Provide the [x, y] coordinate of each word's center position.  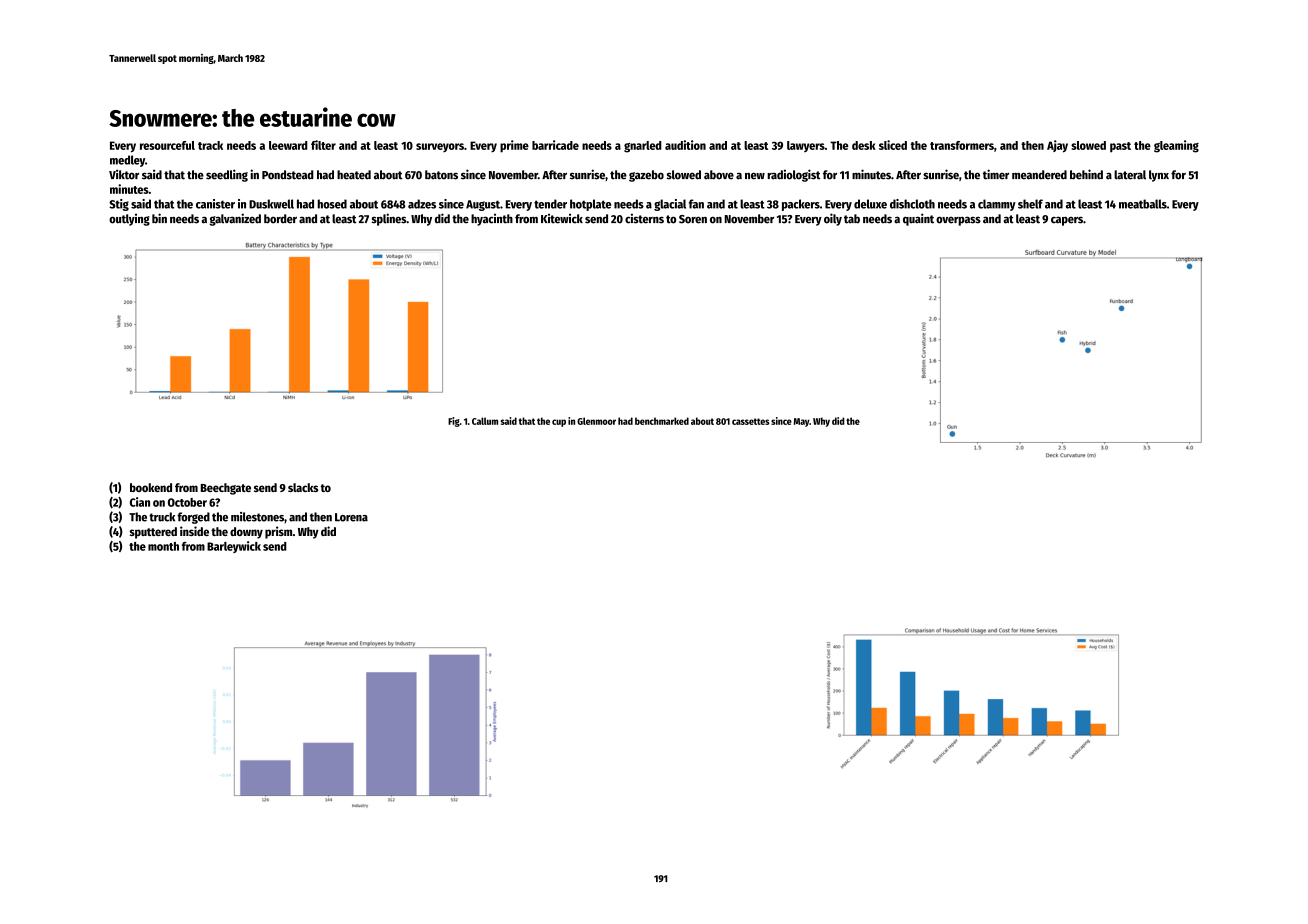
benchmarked [662, 421]
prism [278, 532]
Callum [485, 421]
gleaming [1176, 146]
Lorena [351, 517]
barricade [555, 145]
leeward [288, 145]
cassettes [751, 421]
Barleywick [234, 547]
